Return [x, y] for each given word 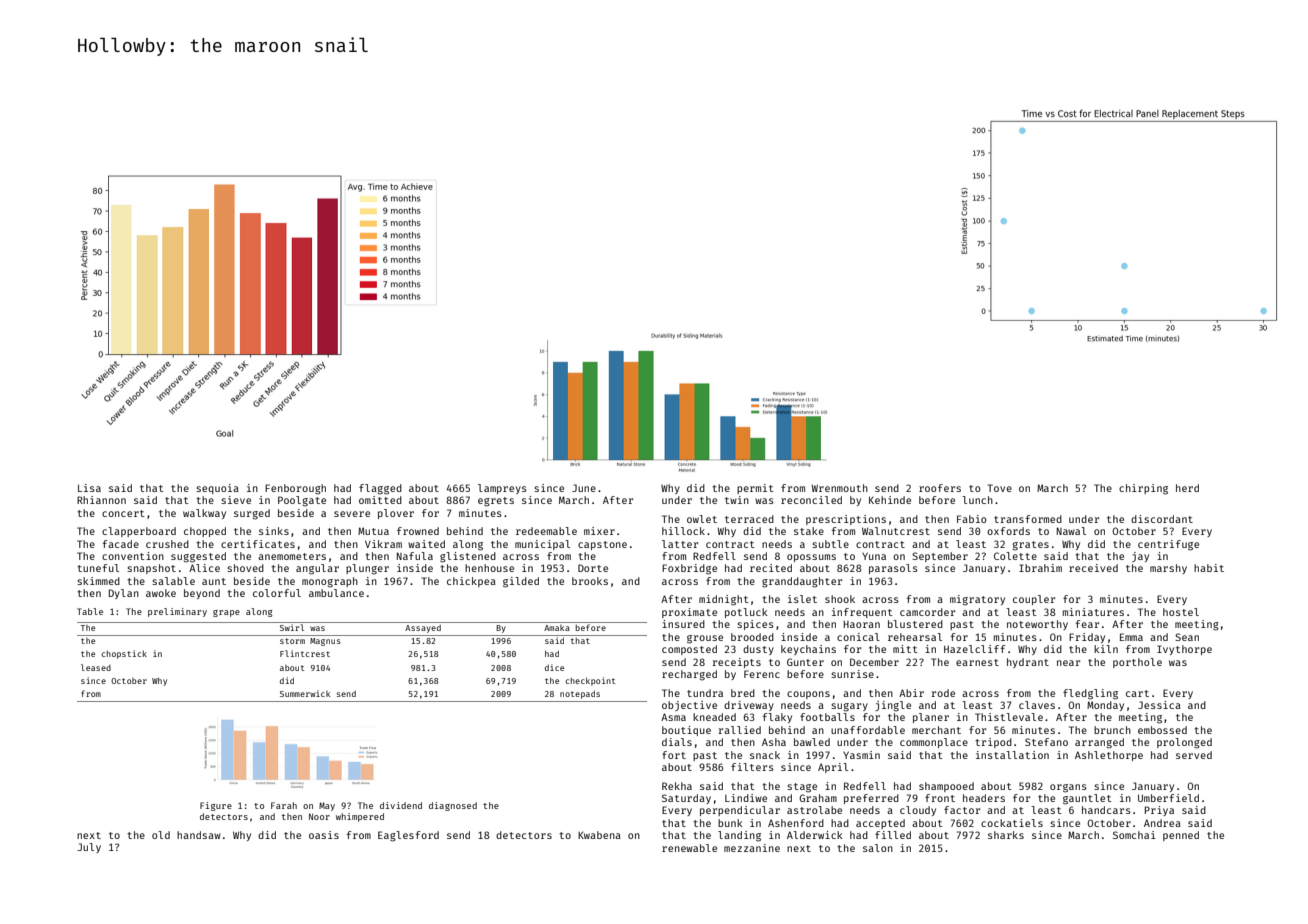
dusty [758, 650]
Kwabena [599, 835]
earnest [977, 662]
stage [802, 788]
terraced [749, 519]
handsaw [199, 835]
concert [123, 513]
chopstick [124, 654]
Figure [216, 806]
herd [1187, 488]
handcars [1106, 810]
